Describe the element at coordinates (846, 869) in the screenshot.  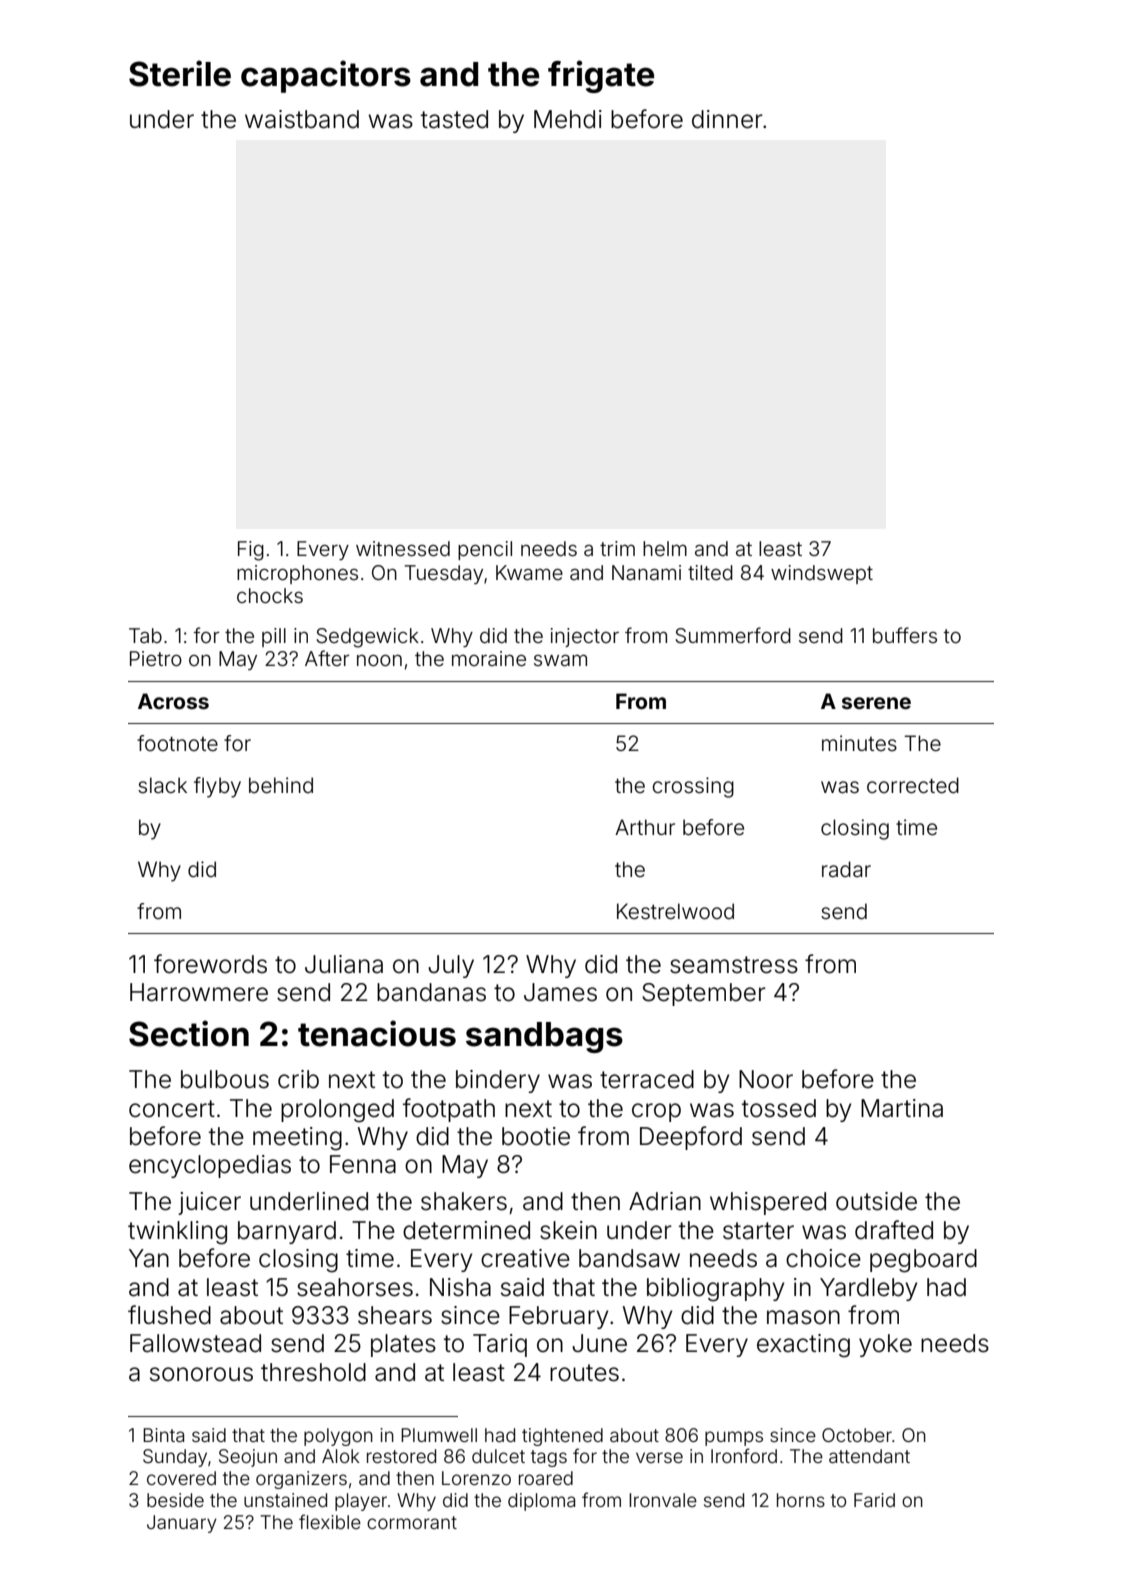
I see `radar` at that location.
